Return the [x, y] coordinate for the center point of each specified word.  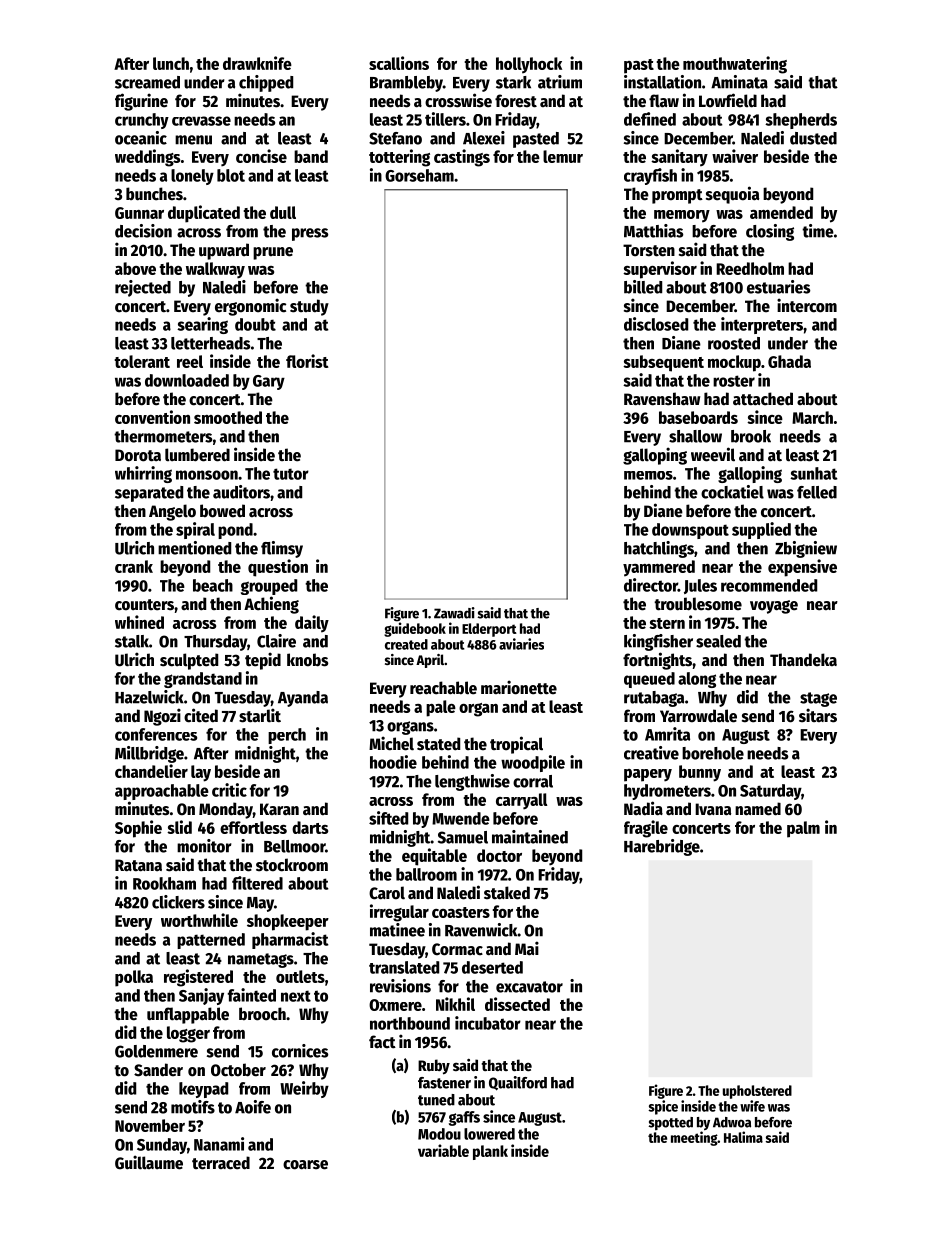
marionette [519, 687]
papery [648, 775]
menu [193, 140]
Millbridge [149, 754]
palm [803, 829]
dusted [813, 138]
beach [213, 585]
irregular [399, 913]
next [296, 996]
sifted [388, 818]
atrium [560, 82]
